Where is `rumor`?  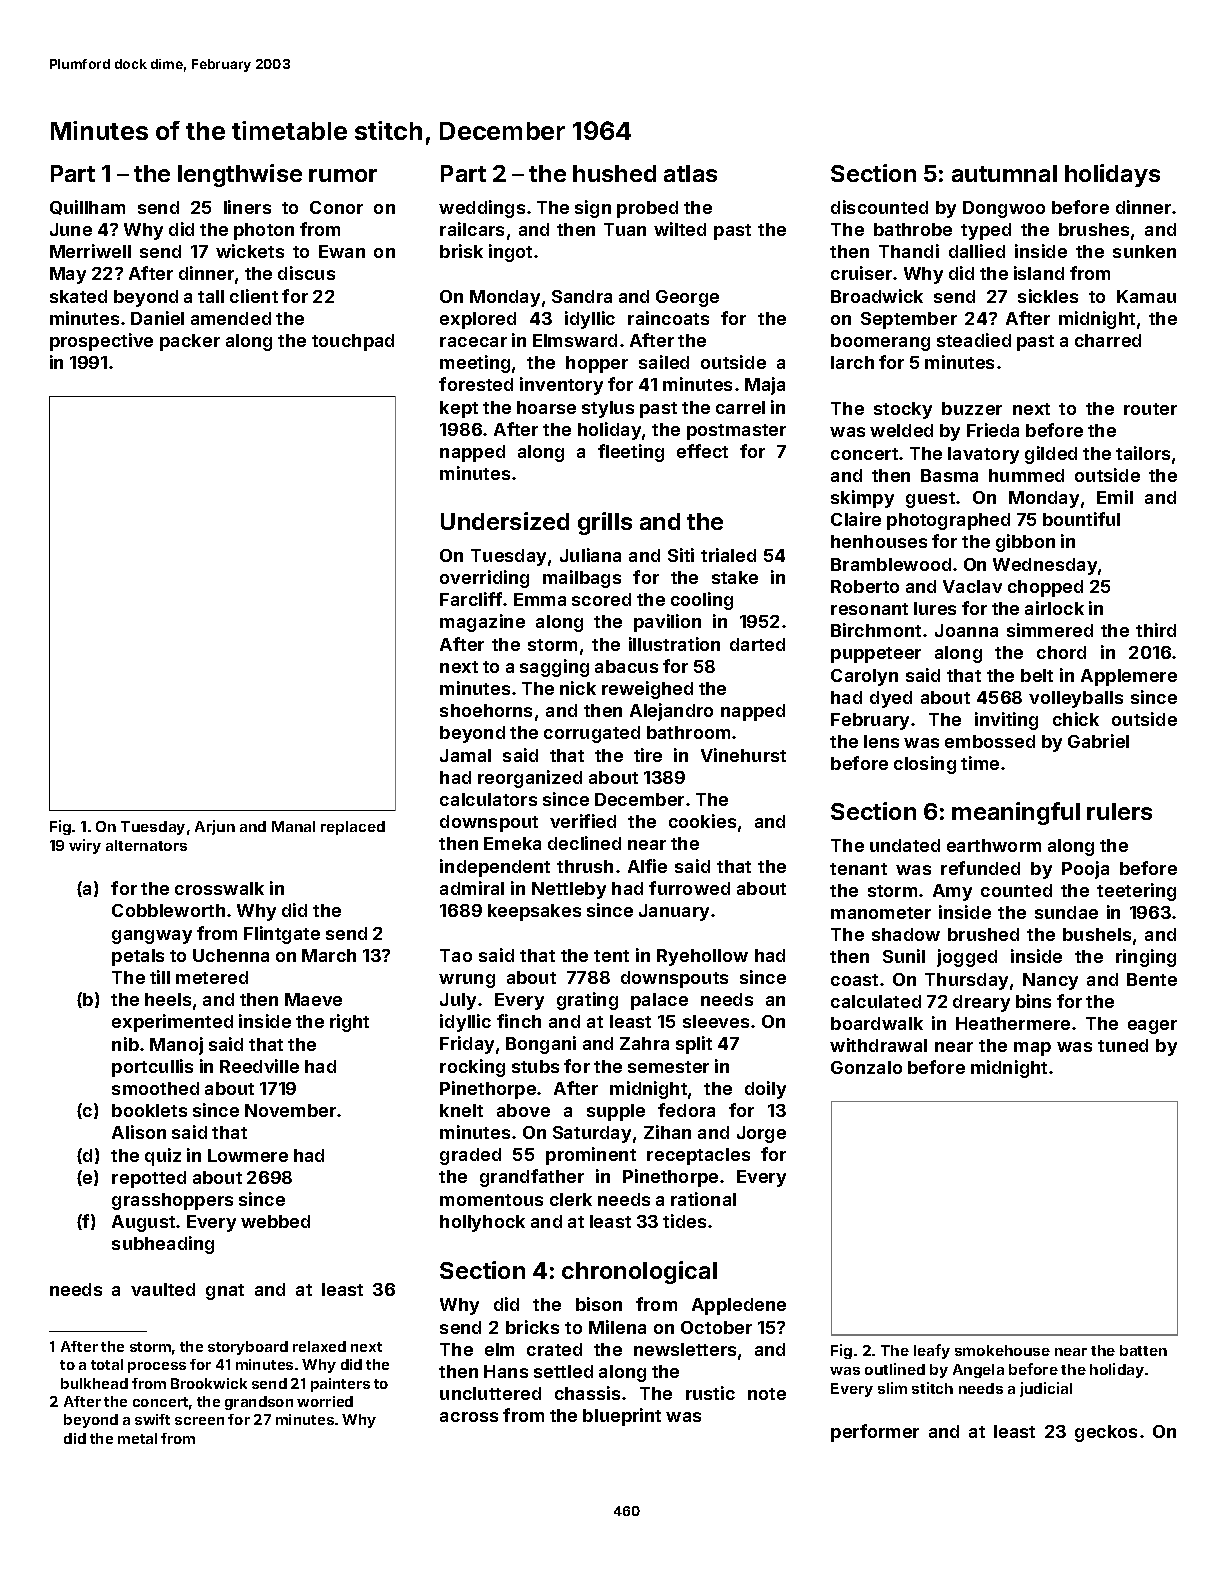
rumor is located at coordinates (343, 175).
